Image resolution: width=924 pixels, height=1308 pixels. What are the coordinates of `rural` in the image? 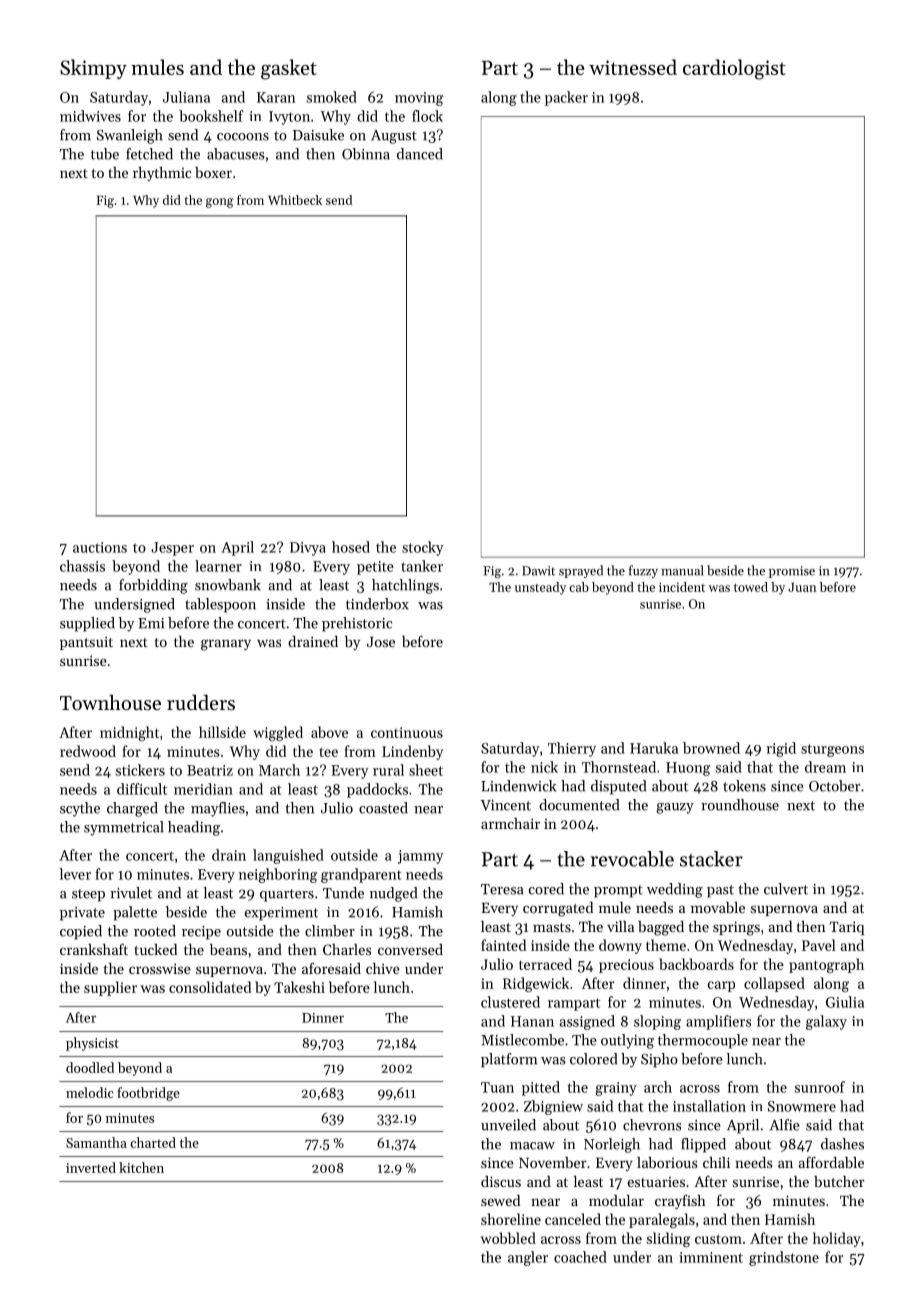 It's located at (388, 770).
